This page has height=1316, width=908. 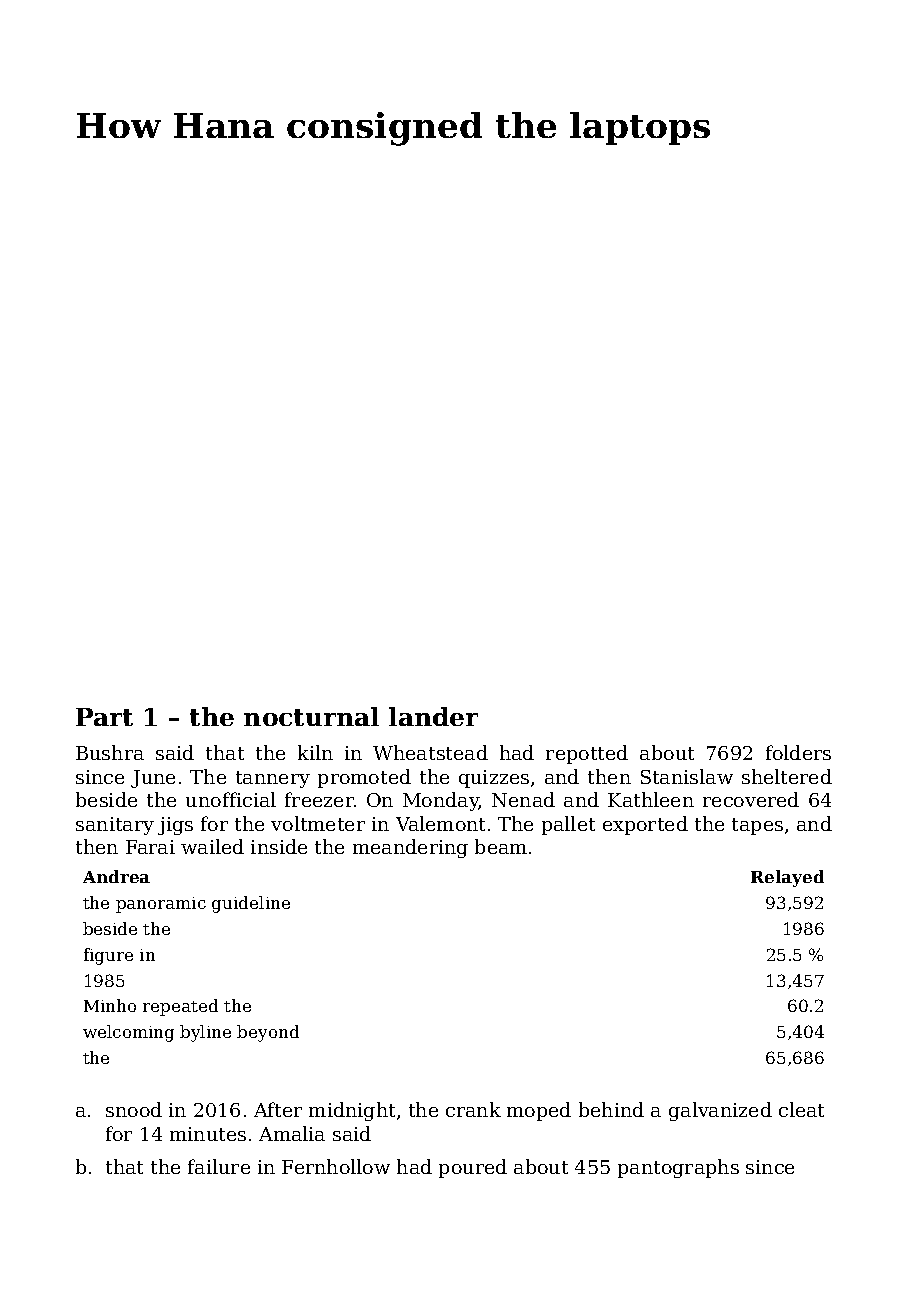 I want to click on welcoming, so click(x=128, y=1033).
